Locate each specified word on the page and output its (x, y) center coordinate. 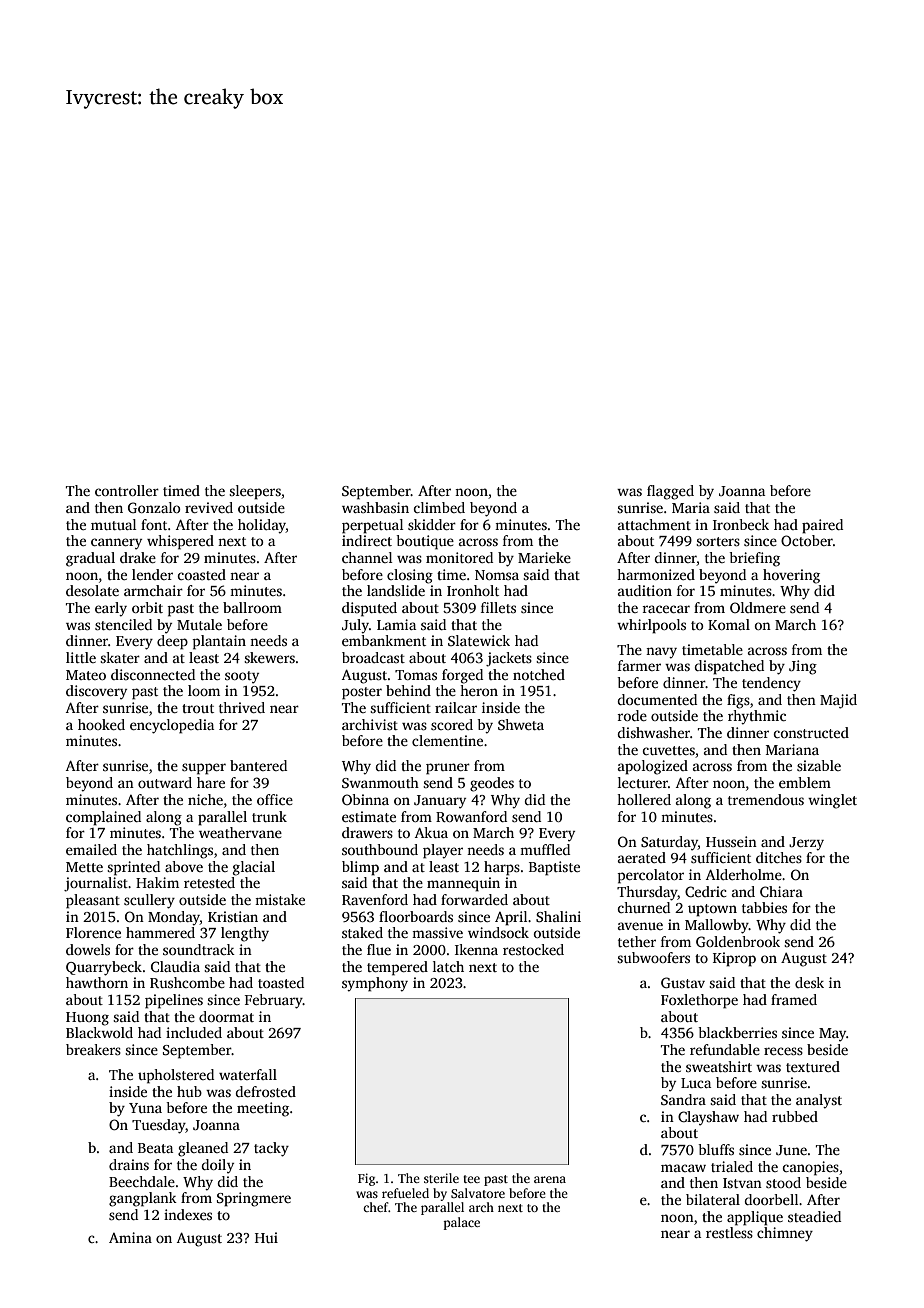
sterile (441, 1178)
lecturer (643, 782)
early (111, 609)
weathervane (240, 832)
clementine (447, 740)
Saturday (669, 843)
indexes (188, 1214)
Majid (838, 701)
